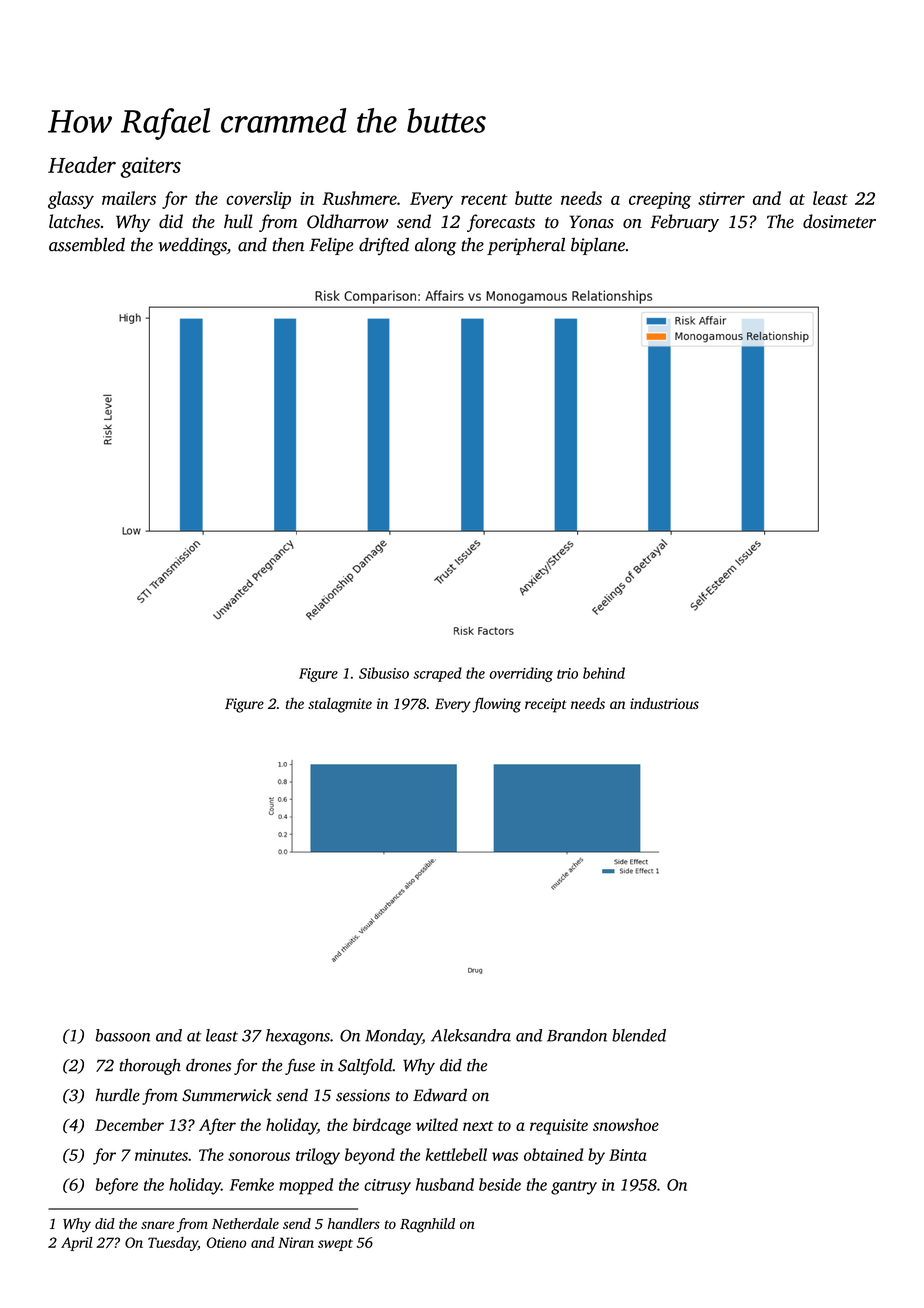 The height and width of the image is (1308, 924). I want to click on stalagmite, so click(340, 705).
